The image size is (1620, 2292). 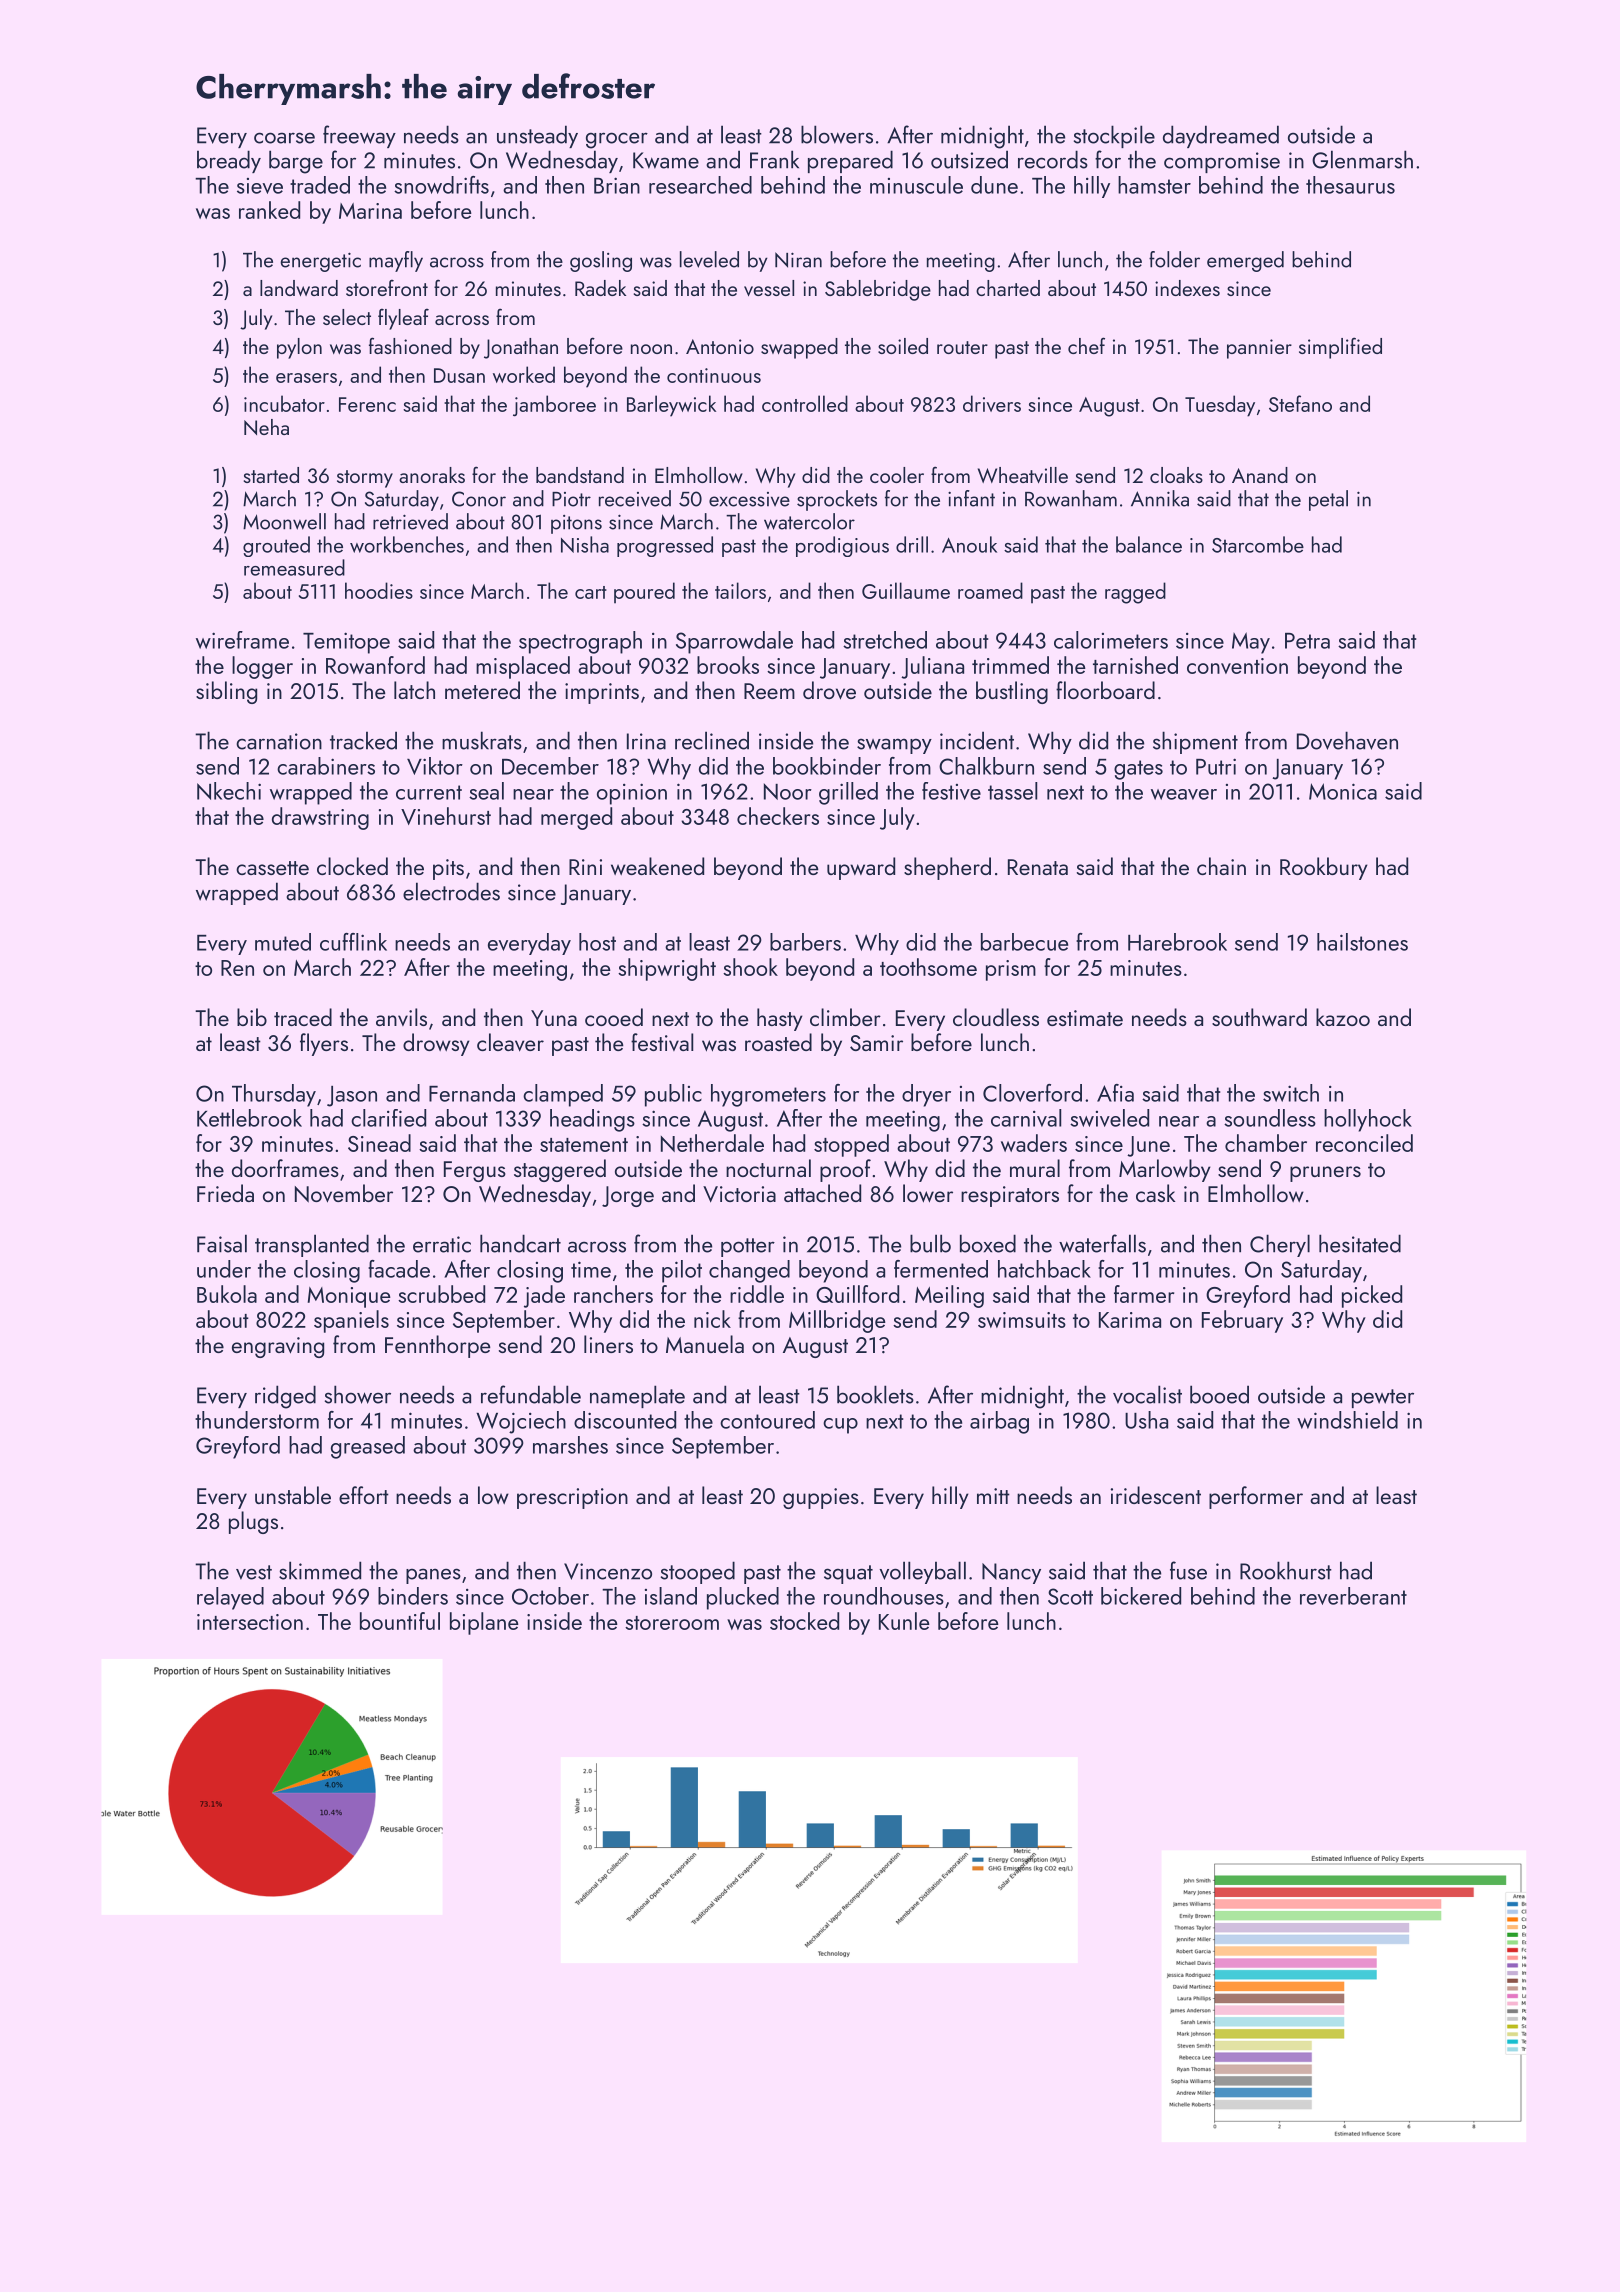 I want to click on public, so click(x=673, y=1095).
